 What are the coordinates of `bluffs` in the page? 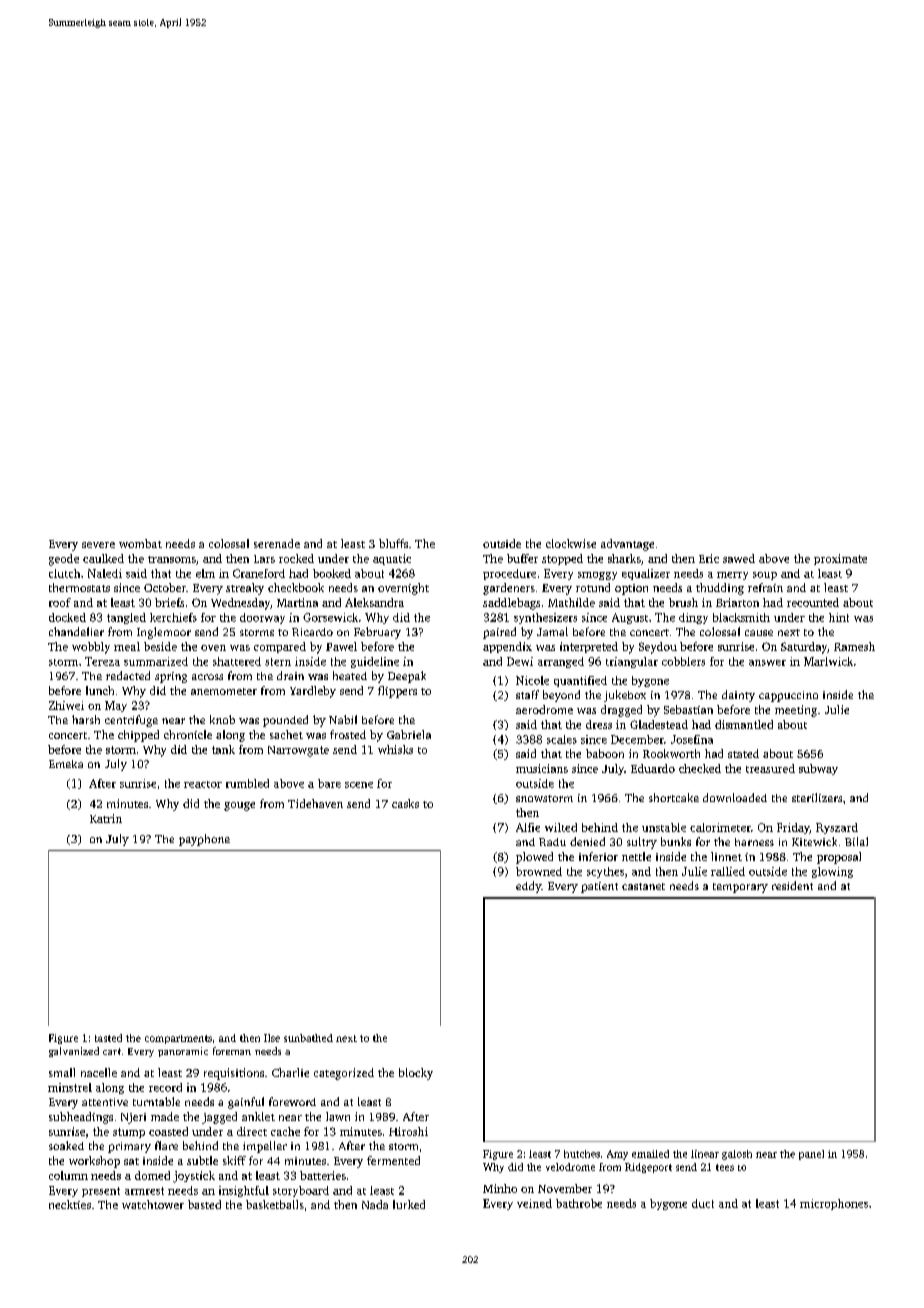 It's located at (393, 543).
